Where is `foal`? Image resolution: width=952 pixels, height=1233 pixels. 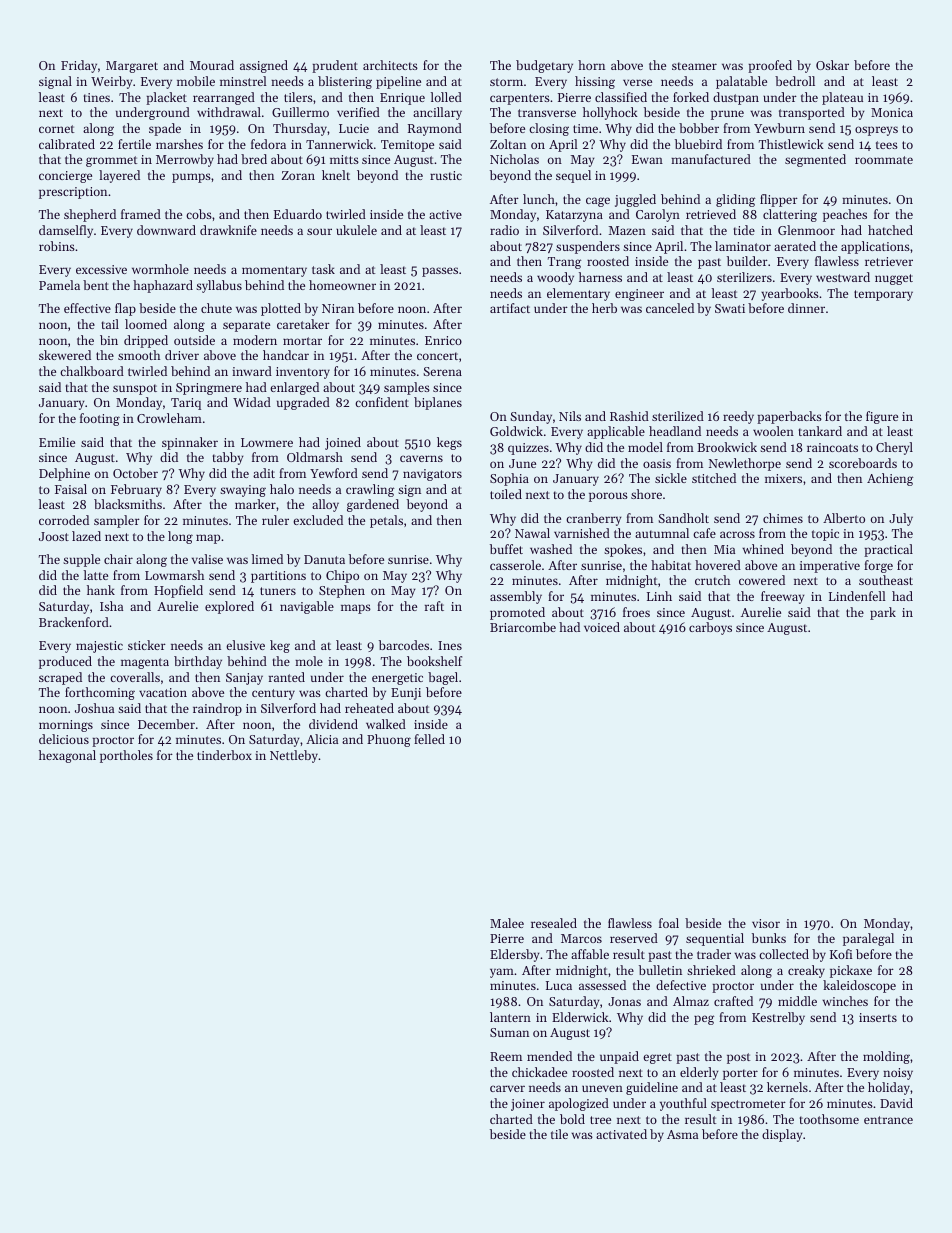 foal is located at coordinates (669, 923).
